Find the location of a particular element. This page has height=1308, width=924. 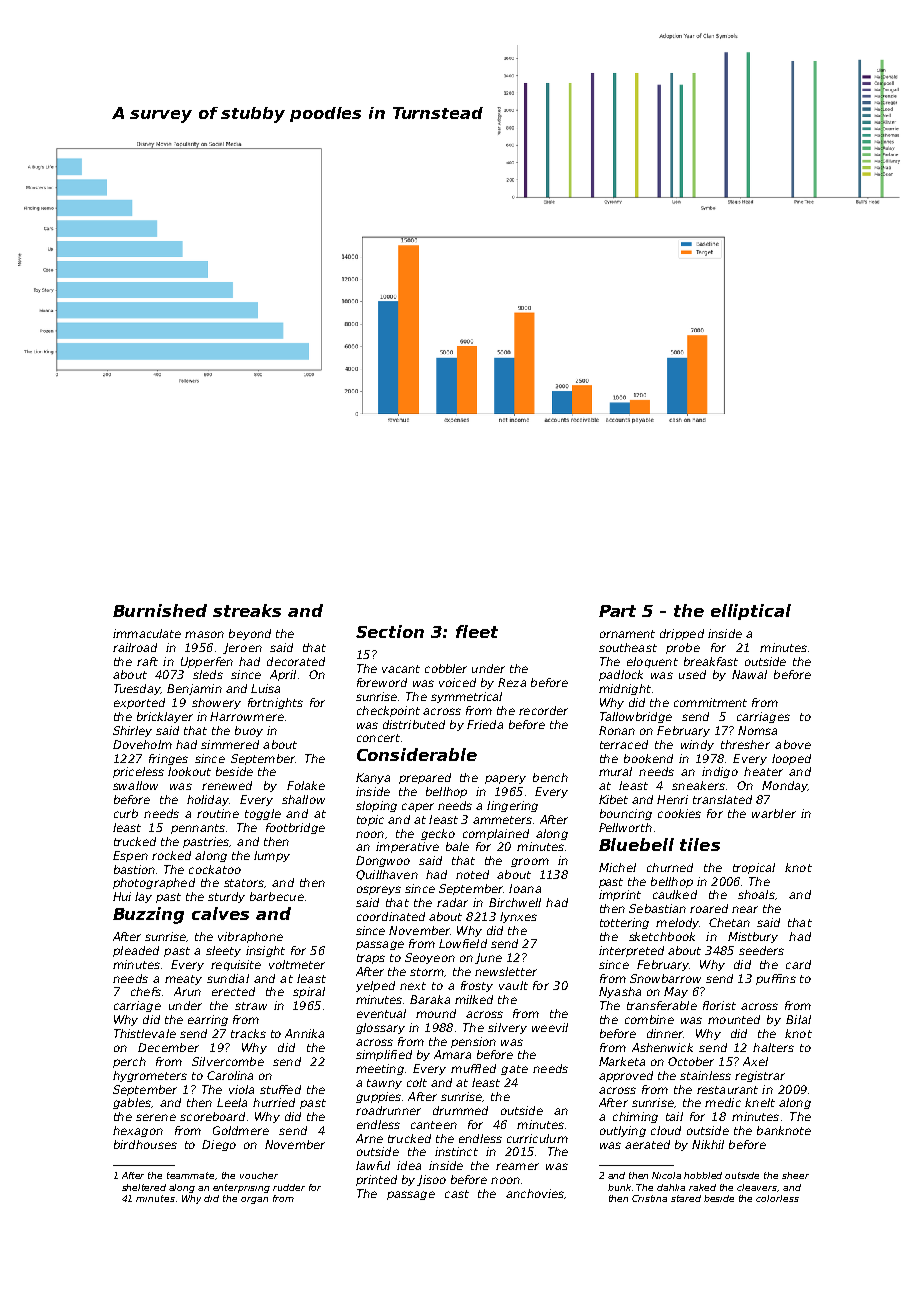

Burnished is located at coordinates (160, 610).
